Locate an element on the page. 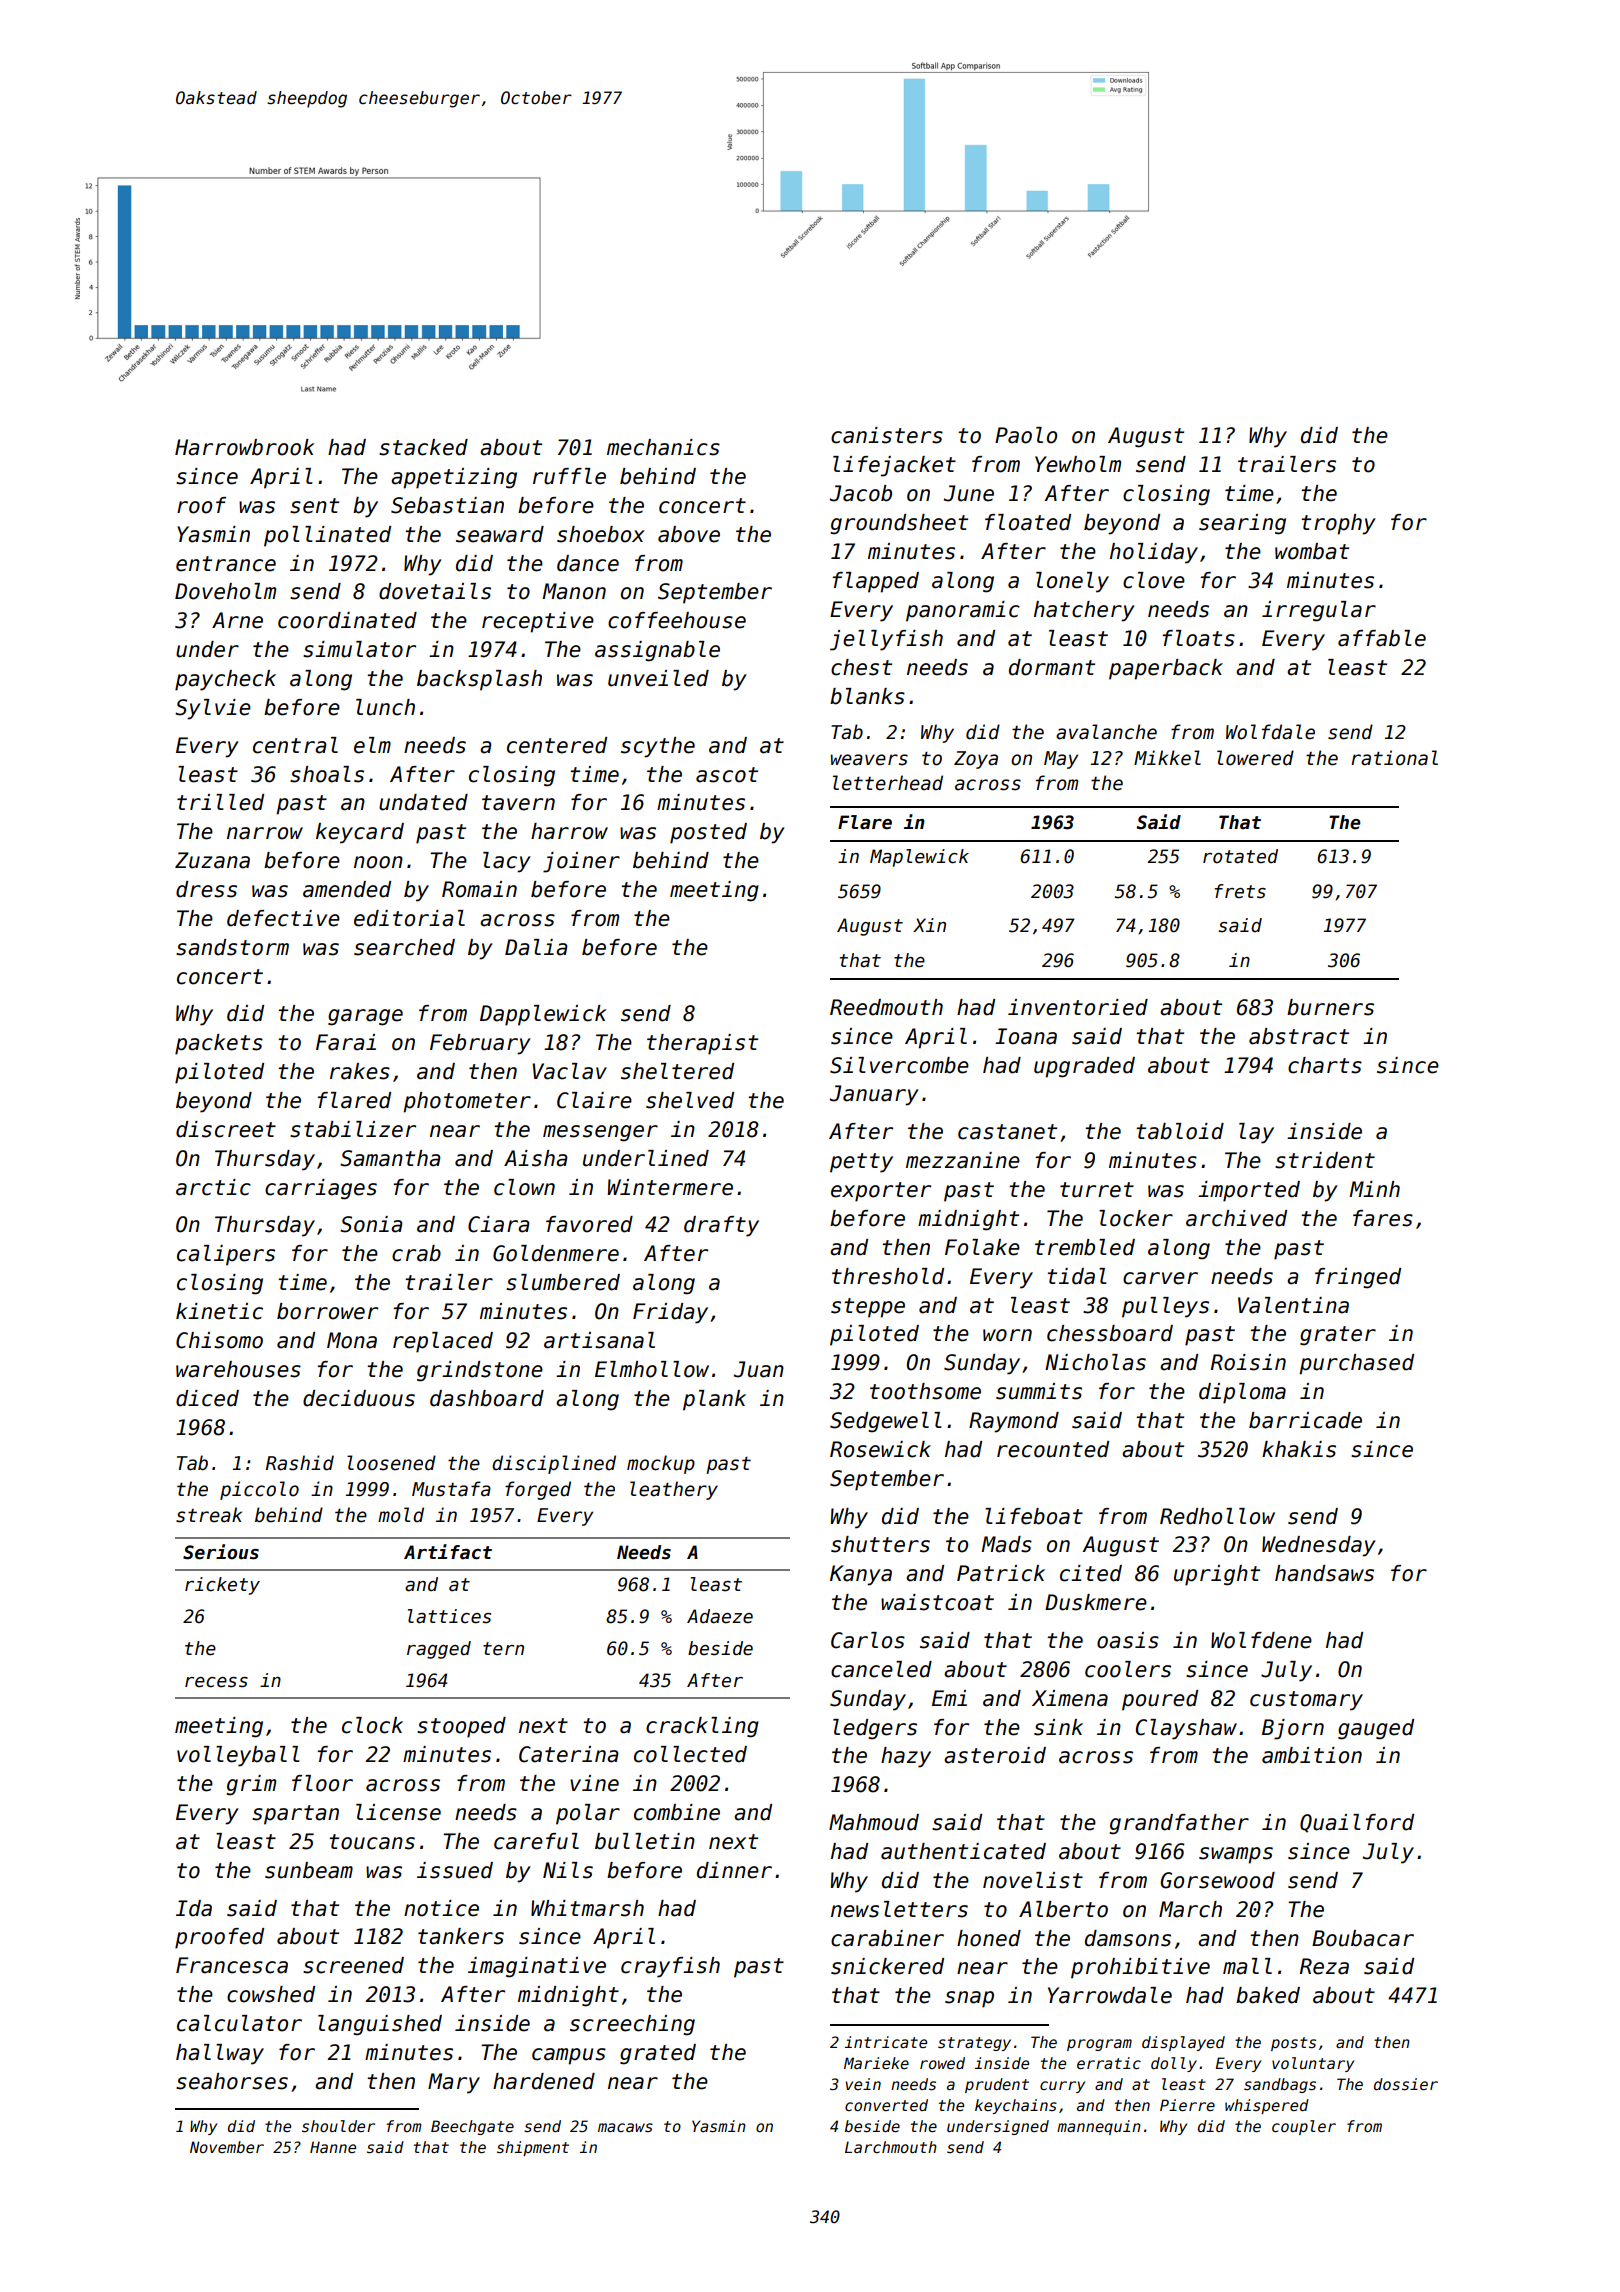 The image size is (1620, 2292). above is located at coordinates (689, 534).
